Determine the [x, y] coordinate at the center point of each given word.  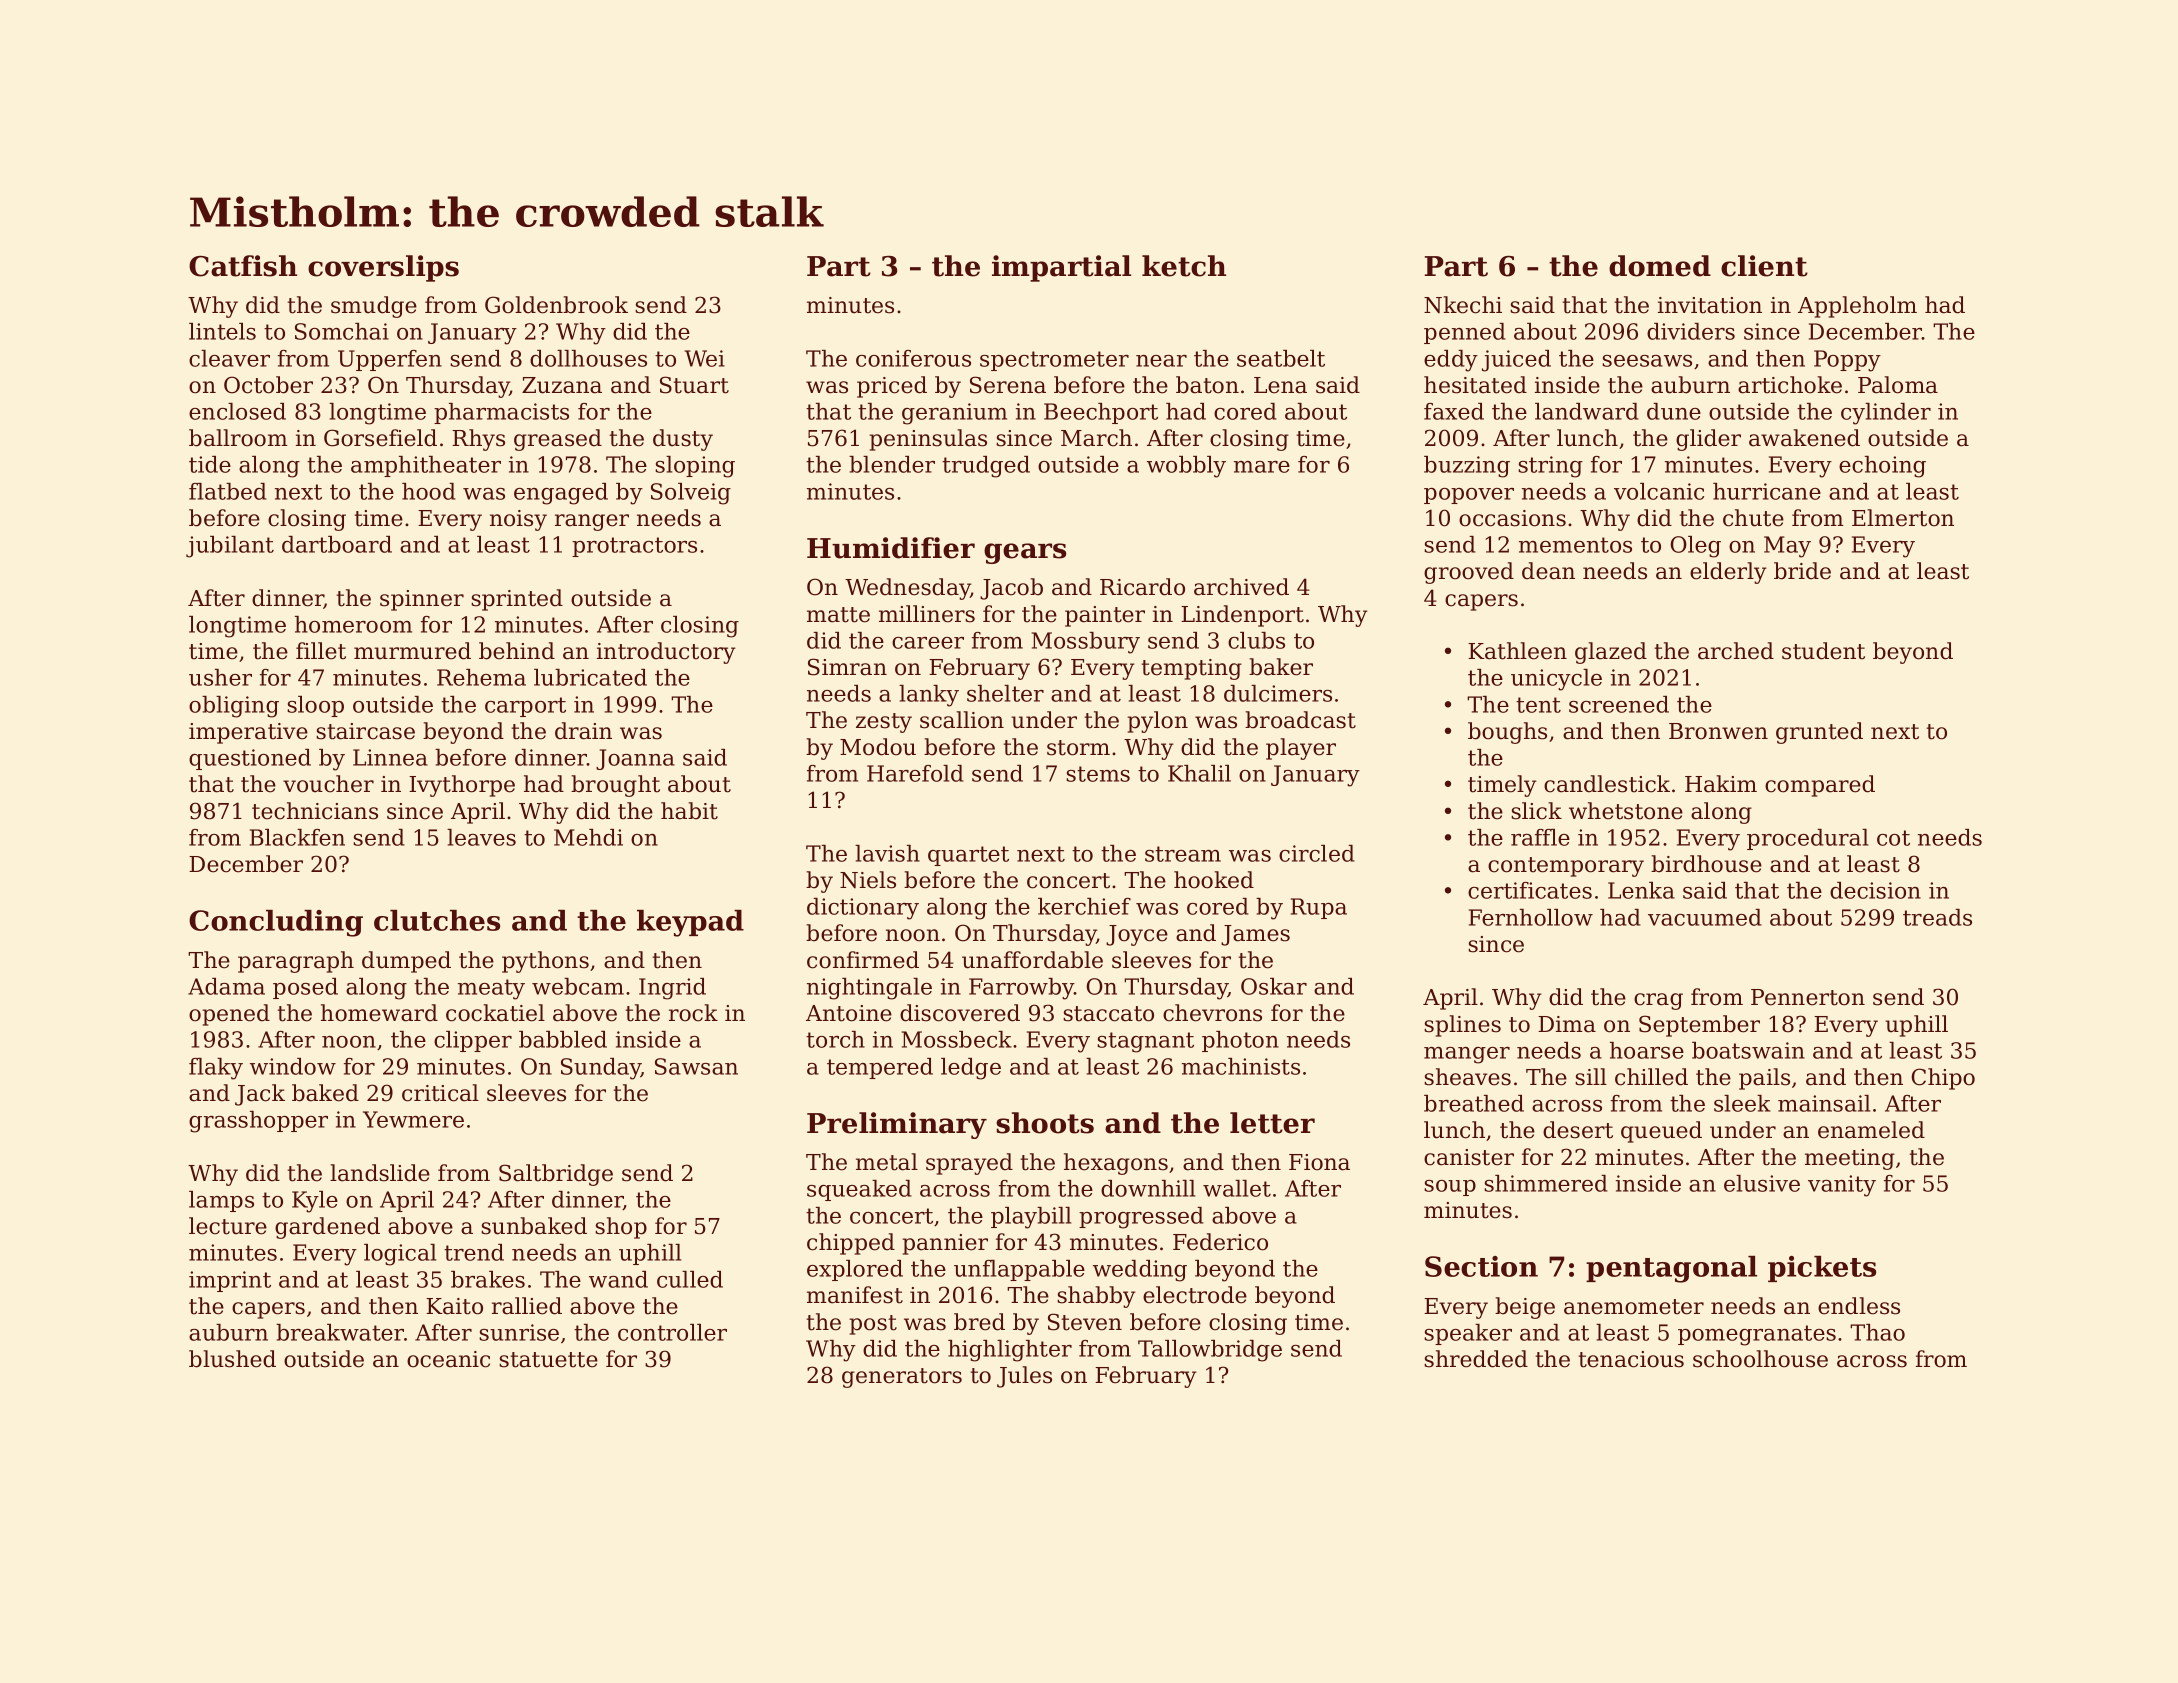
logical [400, 1255]
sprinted [517, 600]
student [1823, 651]
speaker [1468, 1334]
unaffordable [1032, 960]
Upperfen [390, 360]
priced [892, 387]
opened [229, 1015]
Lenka [1641, 890]
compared [1820, 786]
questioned [250, 759]
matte [838, 615]
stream [1183, 854]
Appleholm [1857, 307]
